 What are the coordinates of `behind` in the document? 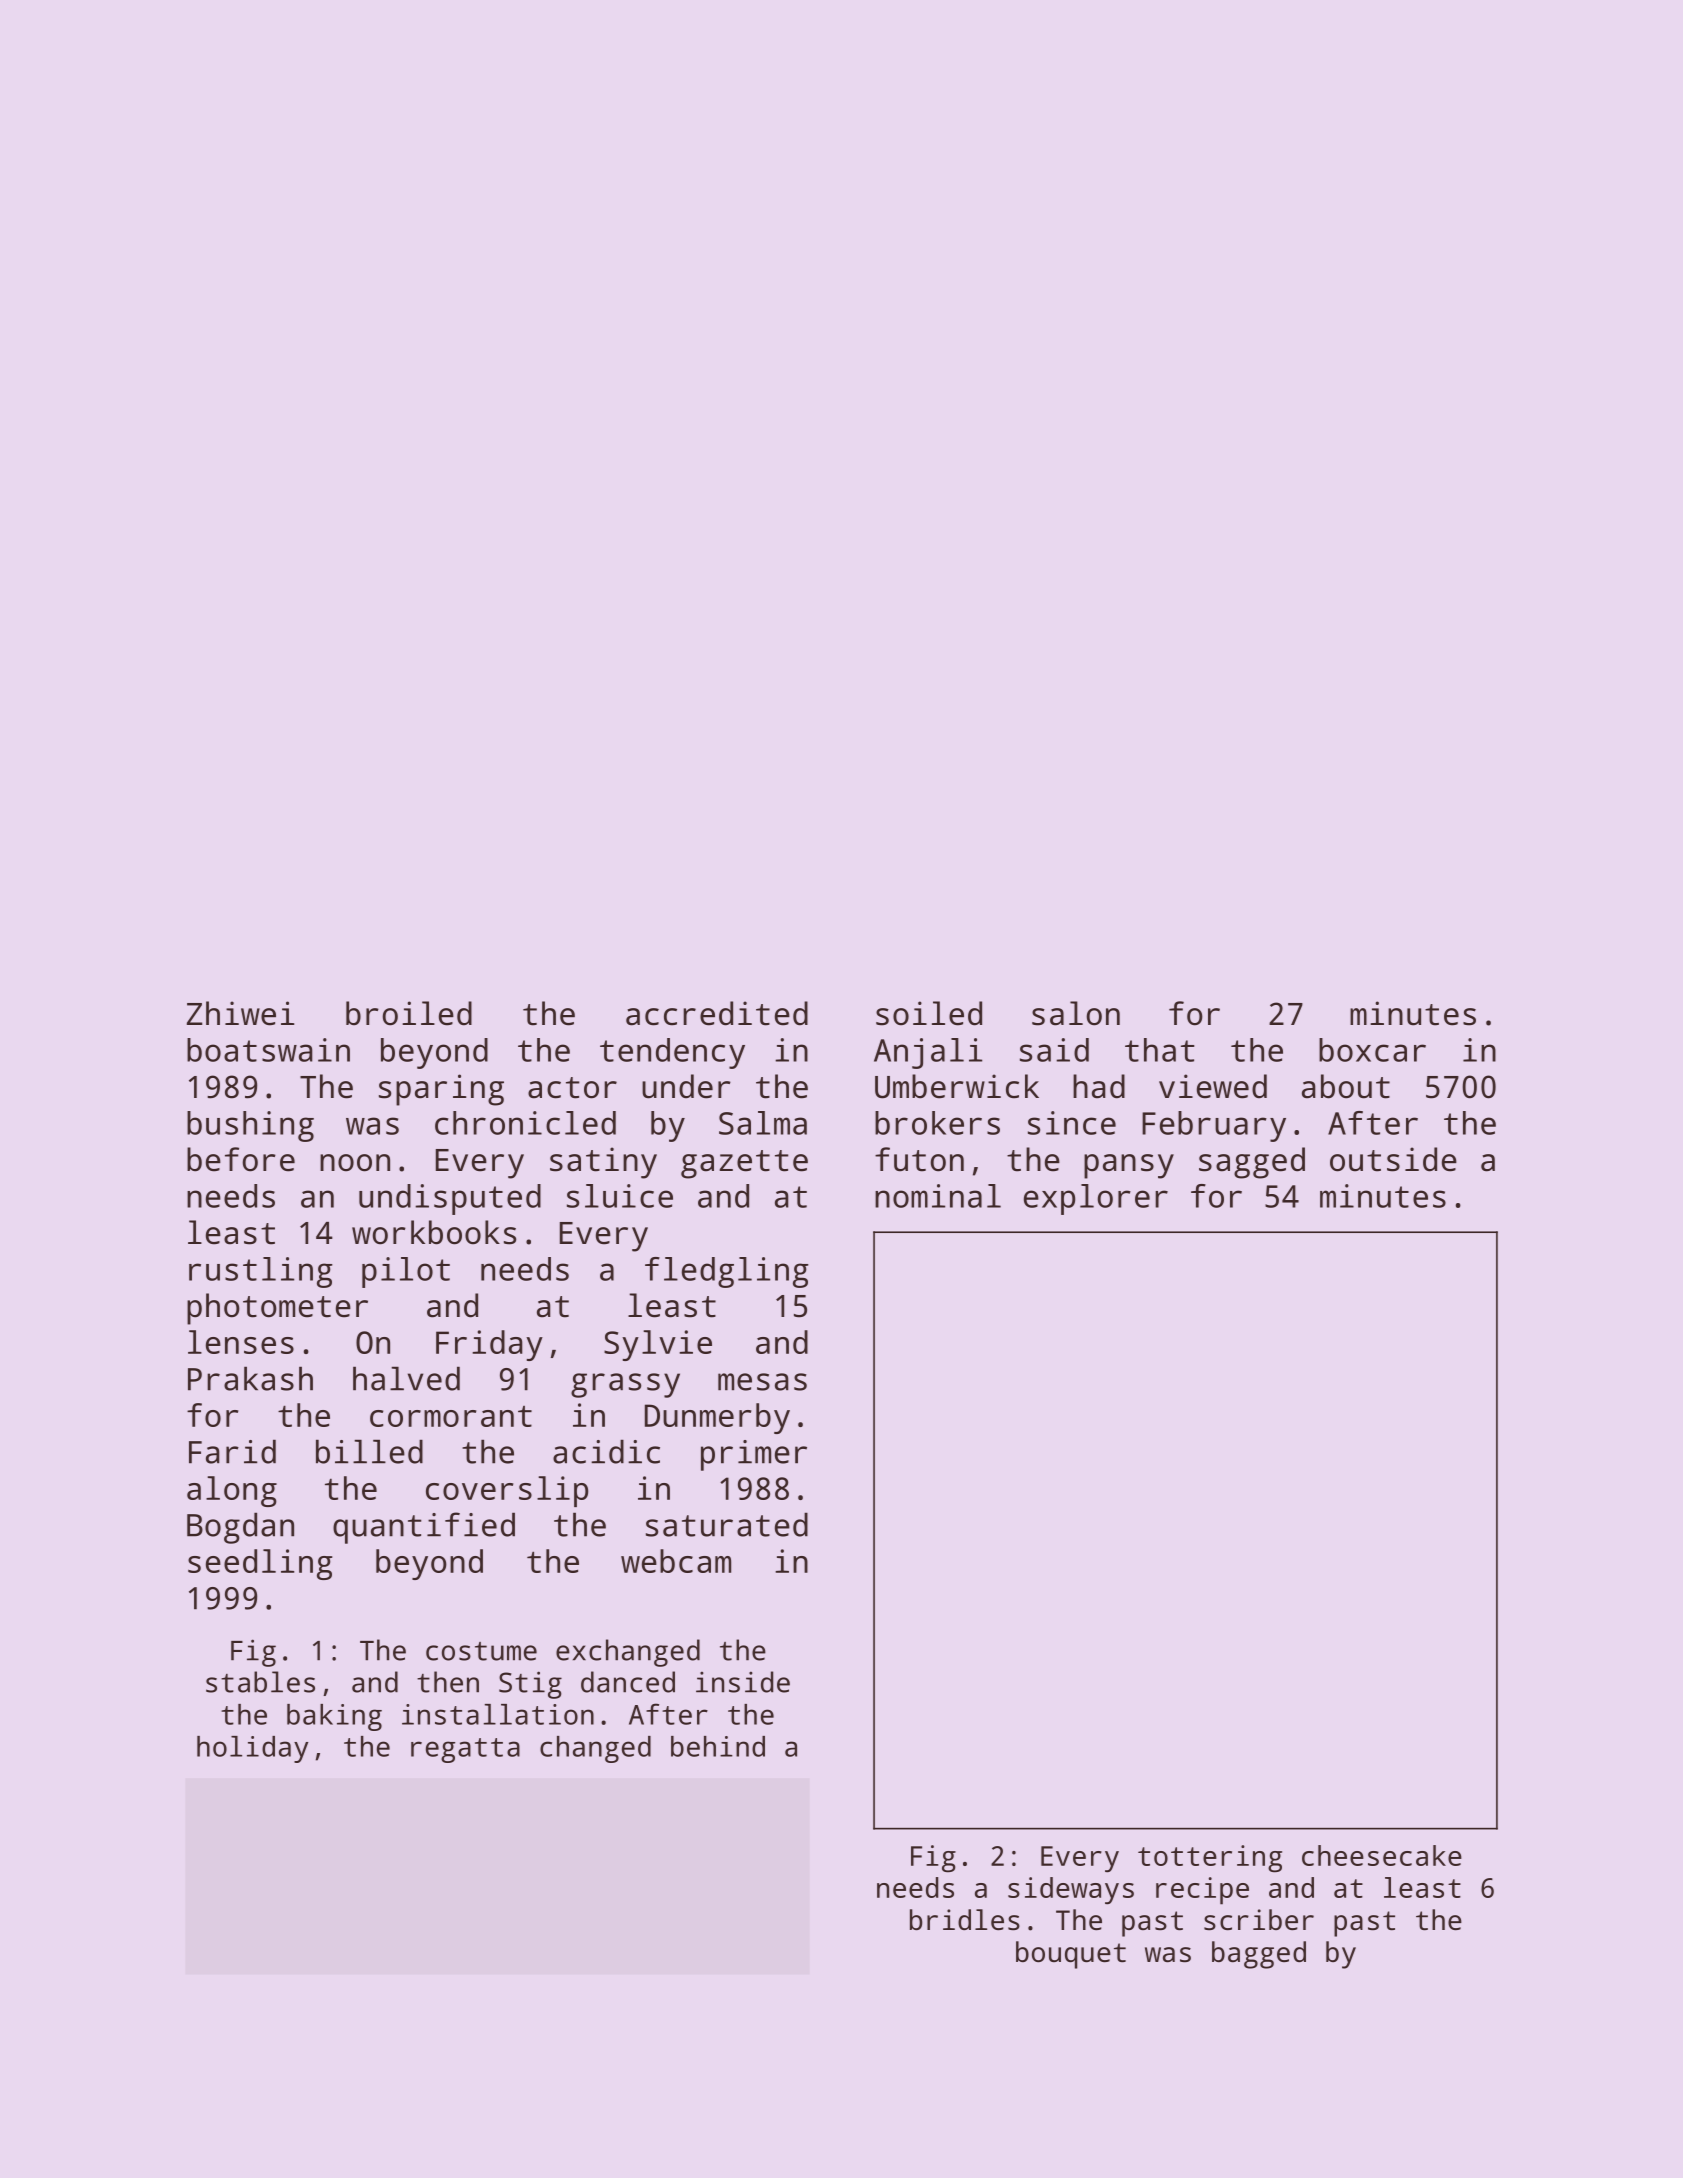 It's located at (718, 1746).
